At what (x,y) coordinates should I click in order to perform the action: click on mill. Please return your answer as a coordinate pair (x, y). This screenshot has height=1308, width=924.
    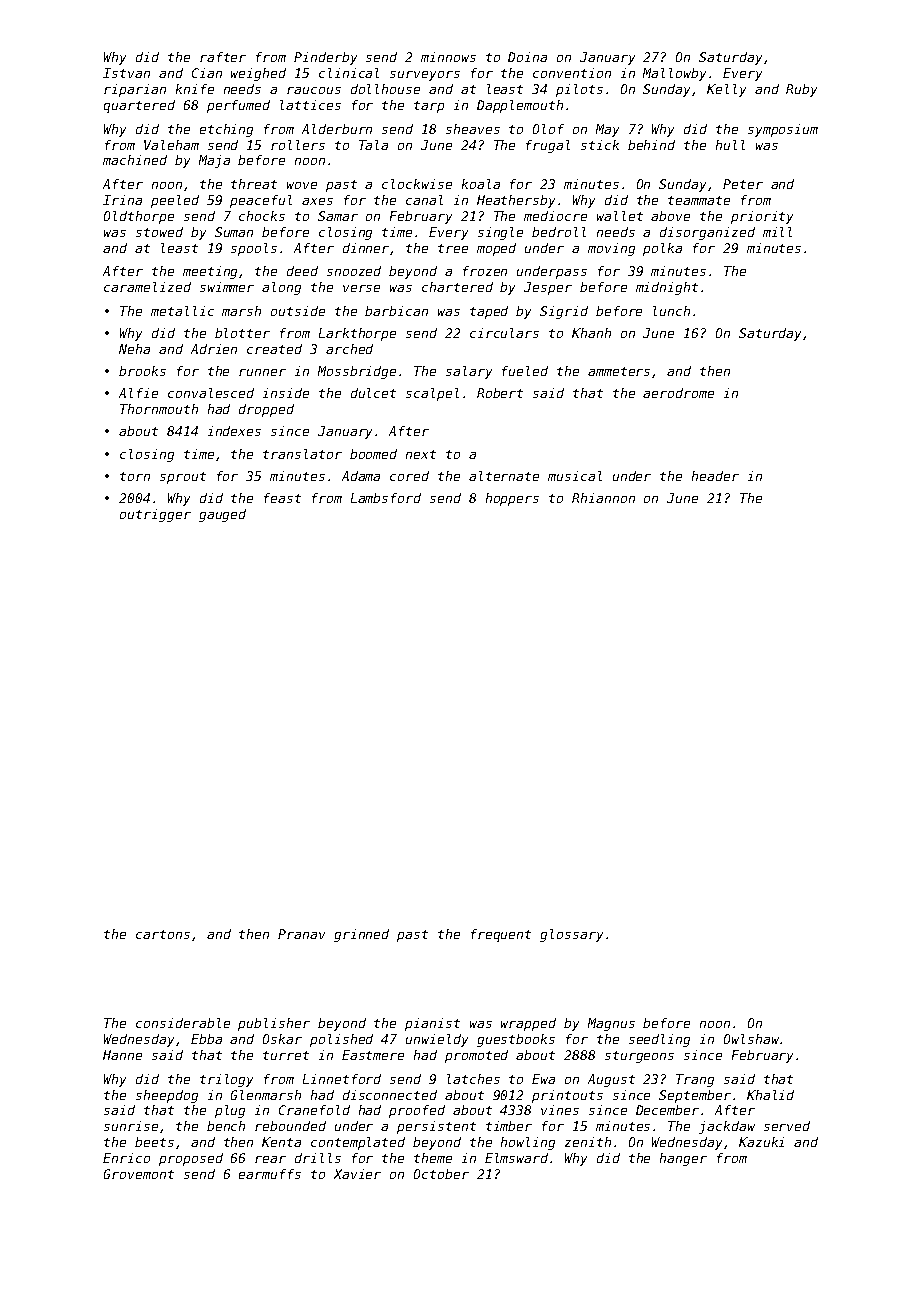
    Looking at the image, I should click on (777, 232).
